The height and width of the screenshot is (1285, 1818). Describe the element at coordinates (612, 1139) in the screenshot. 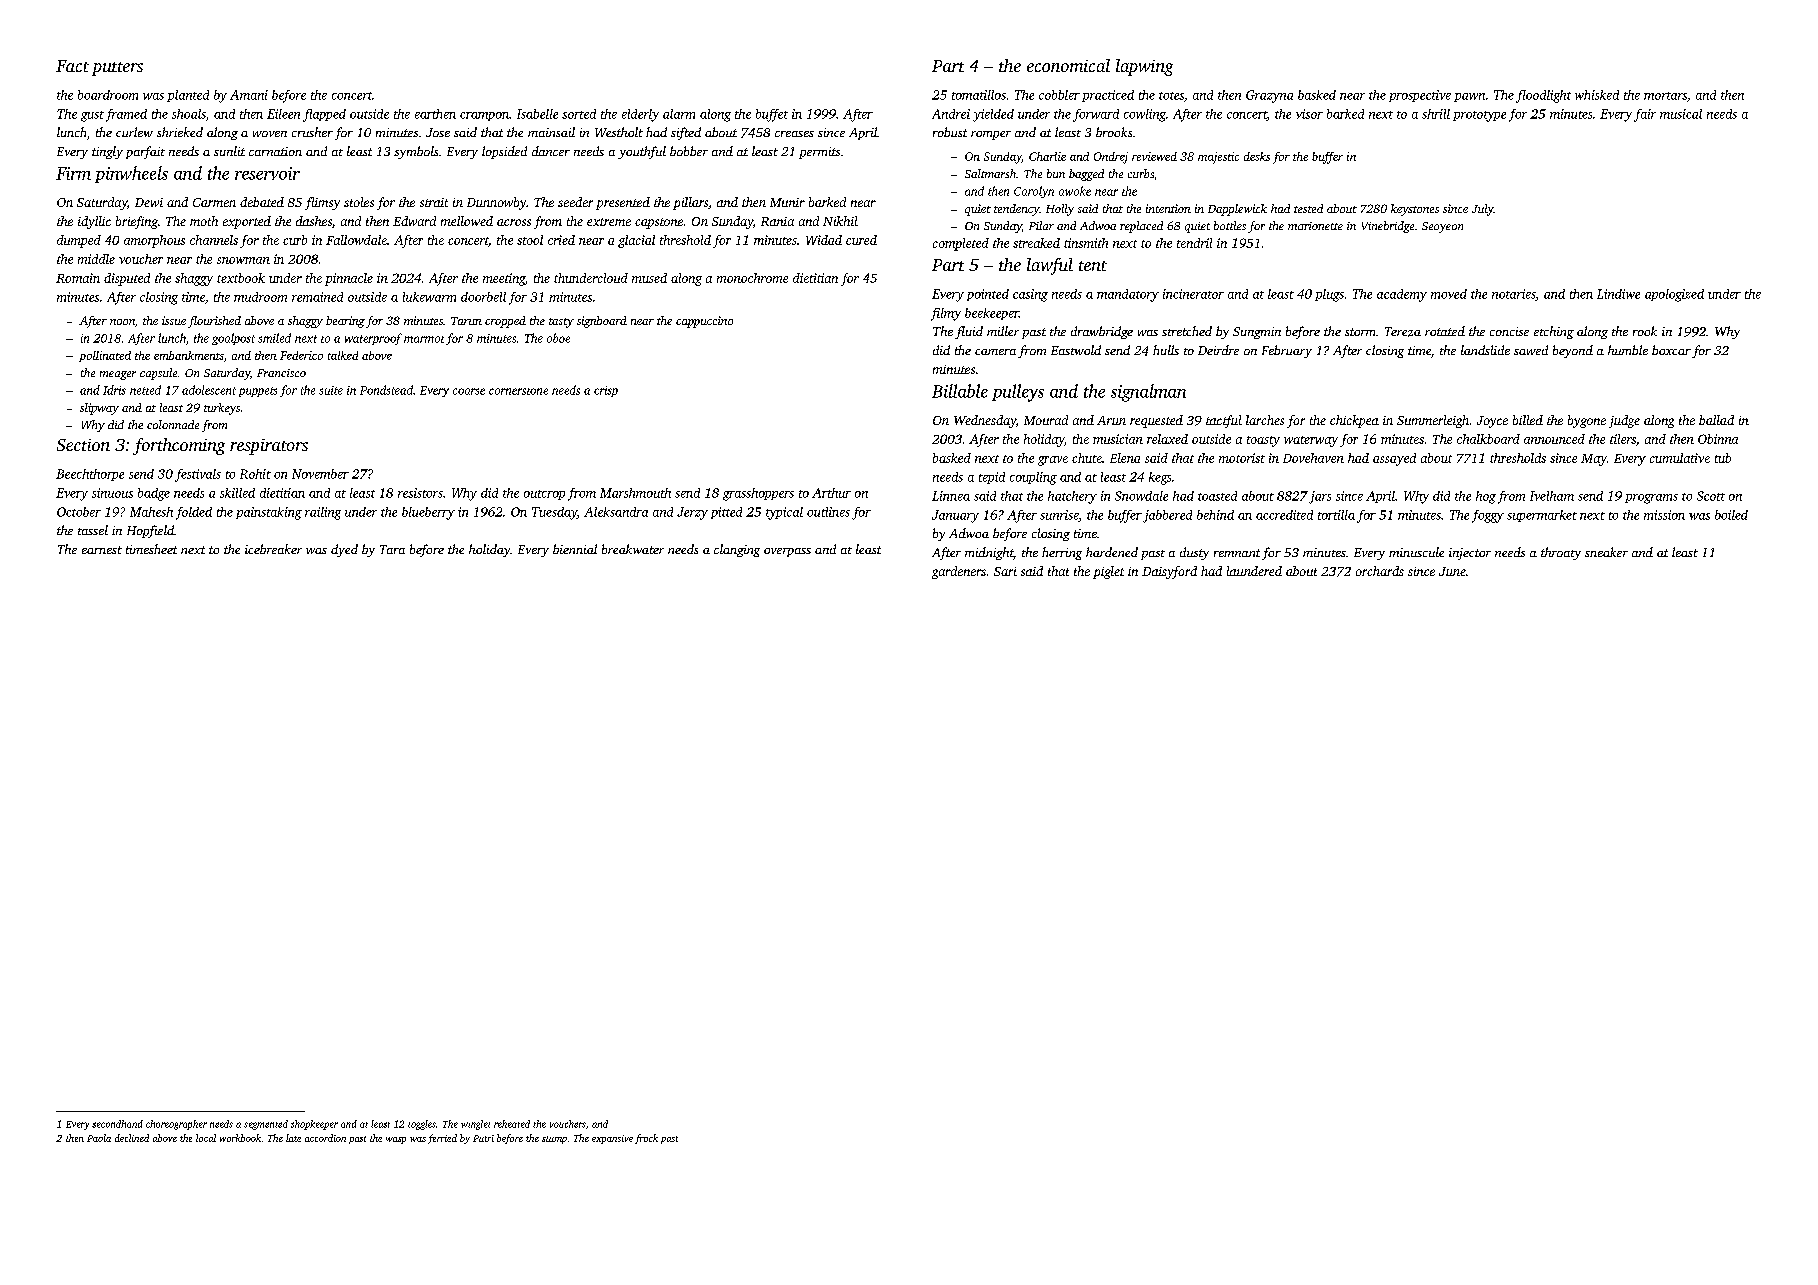

I see `expansive` at that location.
